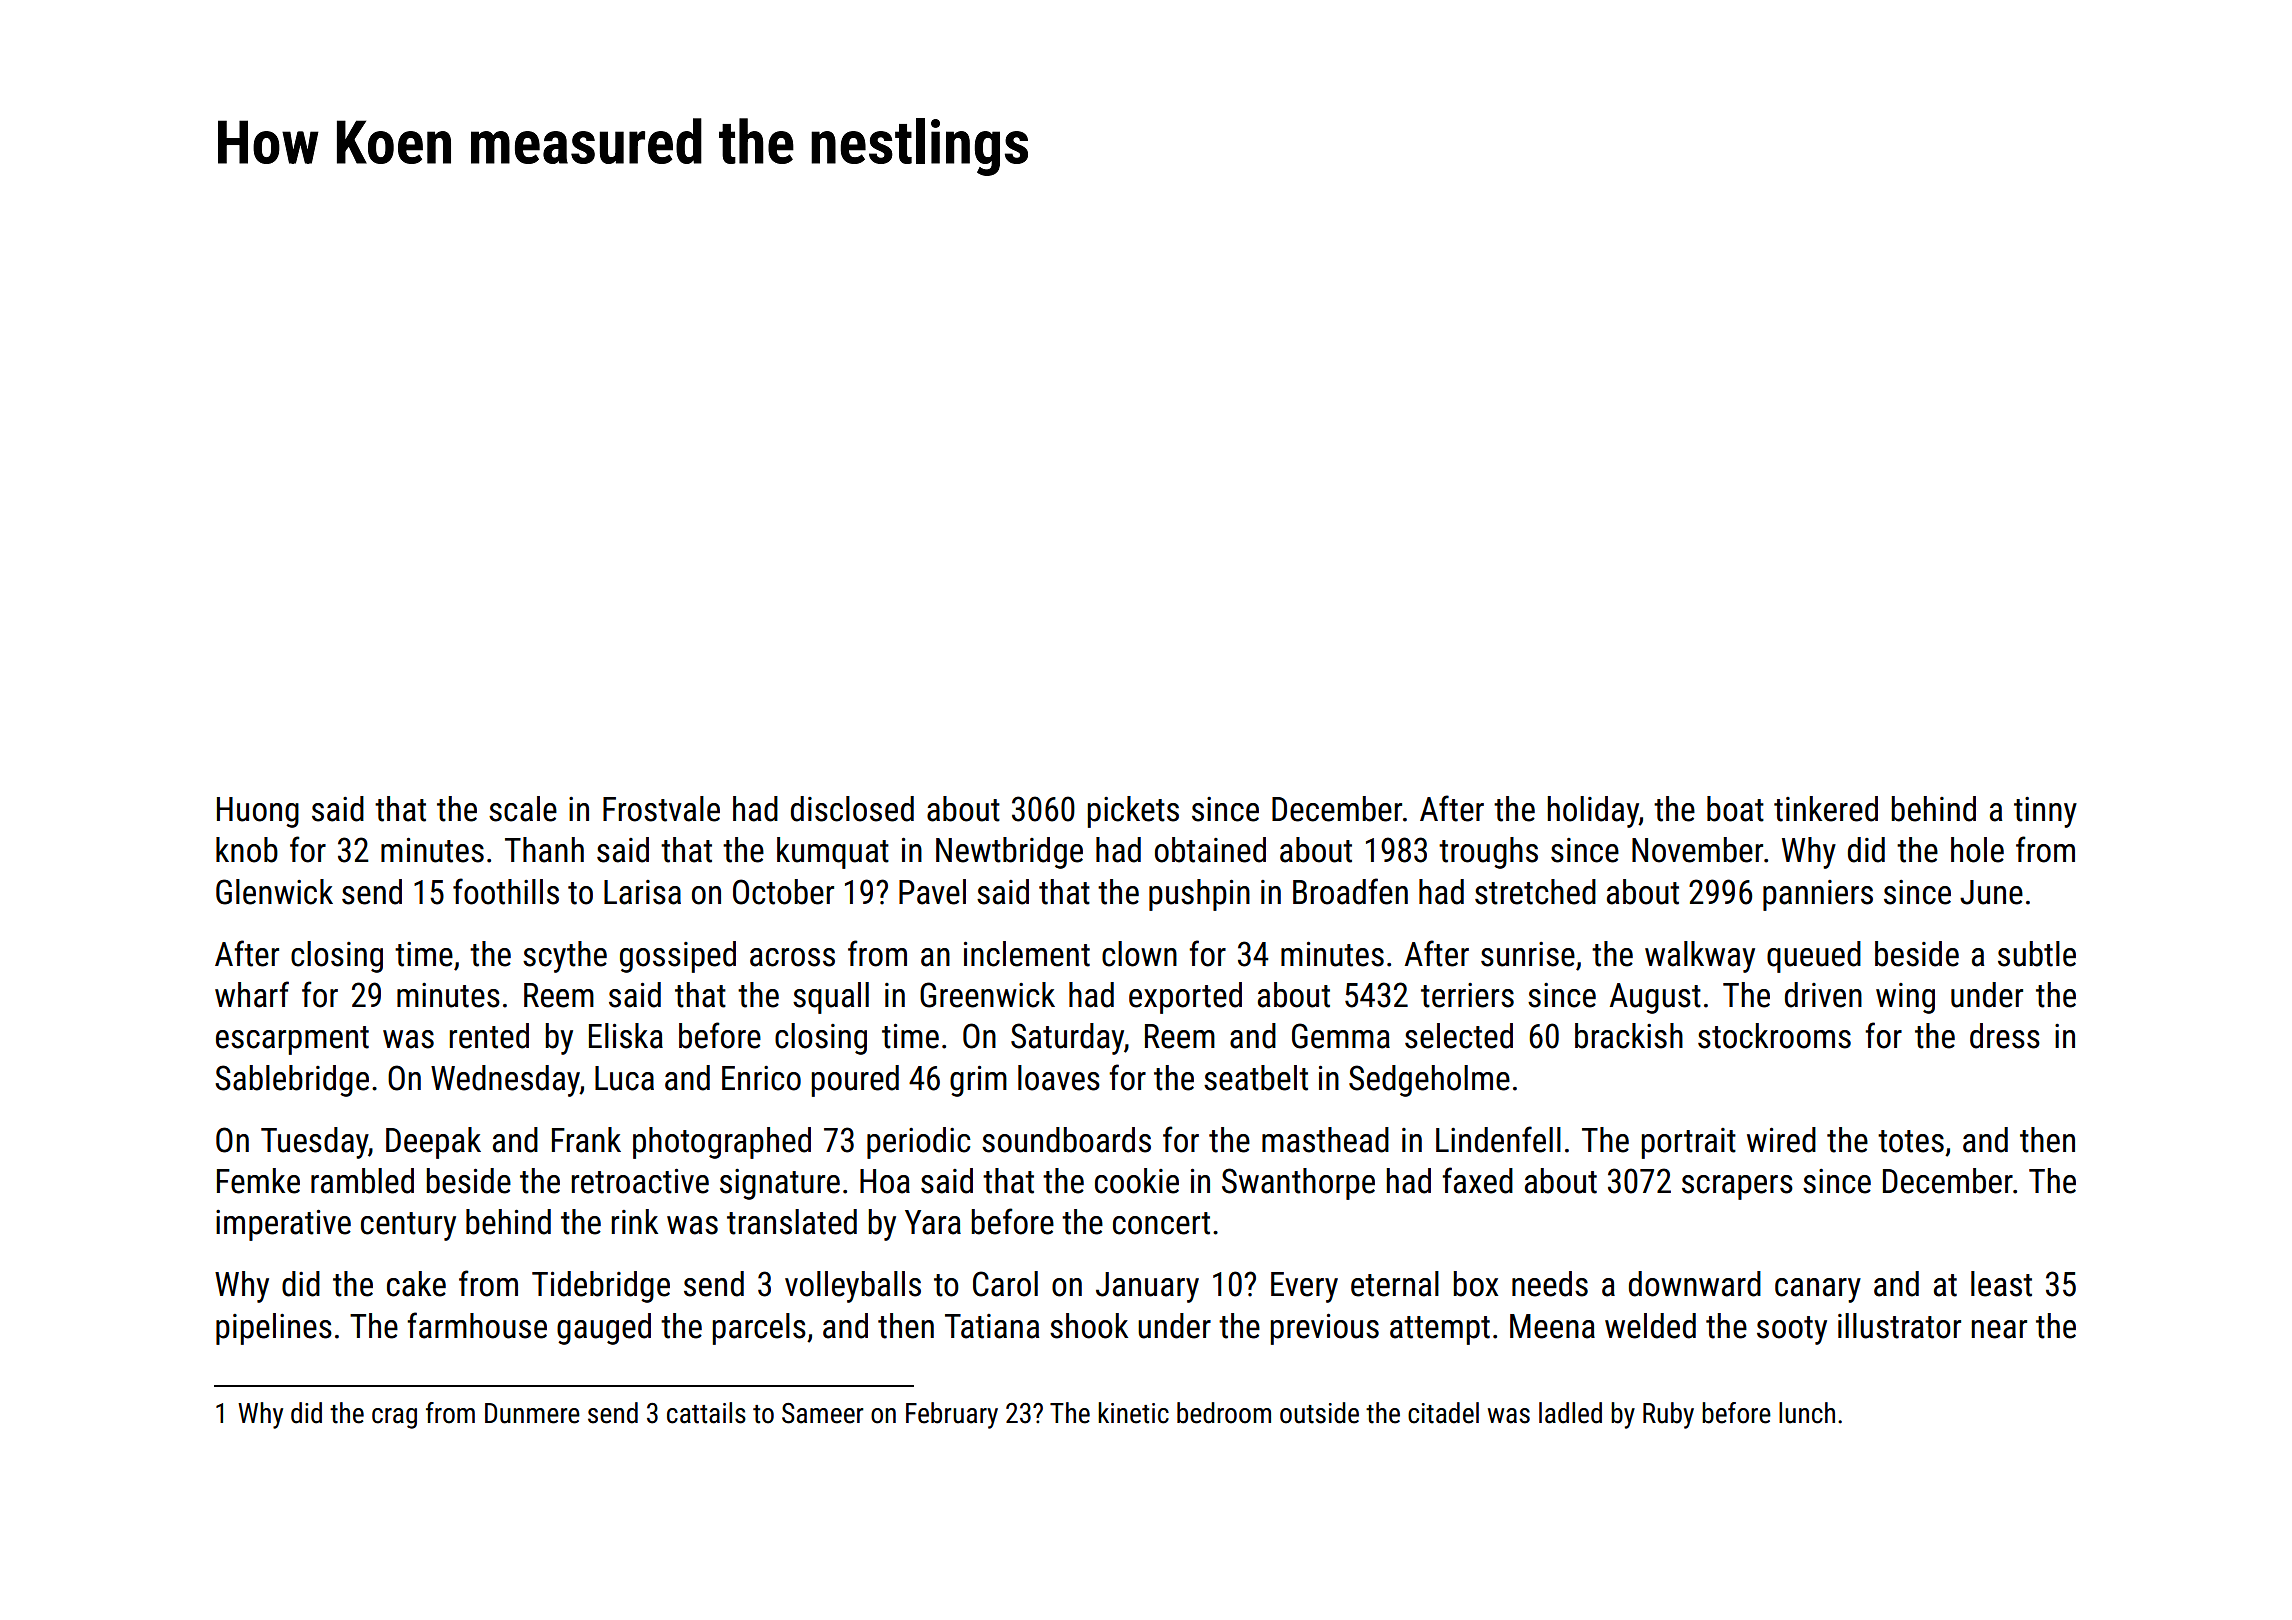  Describe the element at coordinates (258, 1181) in the image. I see `Femke` at that location.
